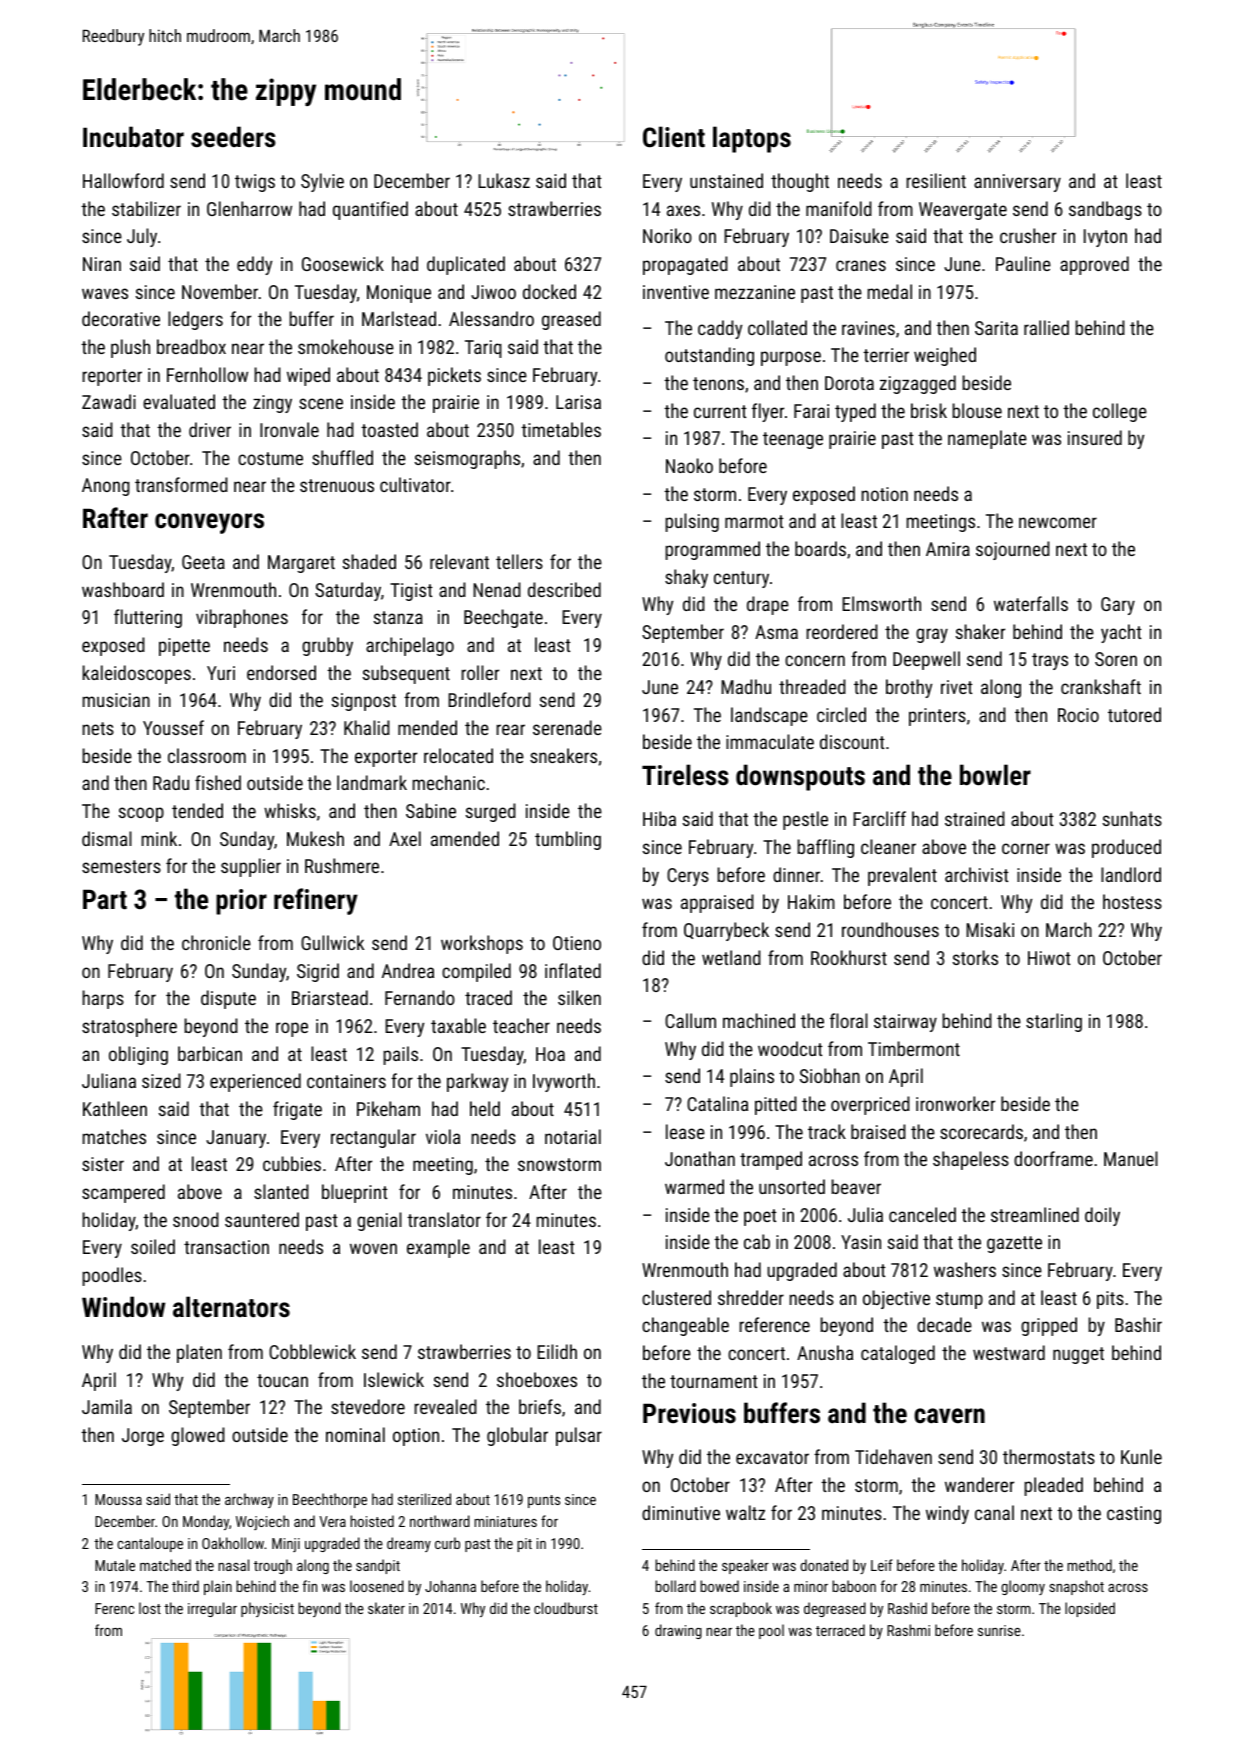  I want to click on appraised, so click(717, 903).
